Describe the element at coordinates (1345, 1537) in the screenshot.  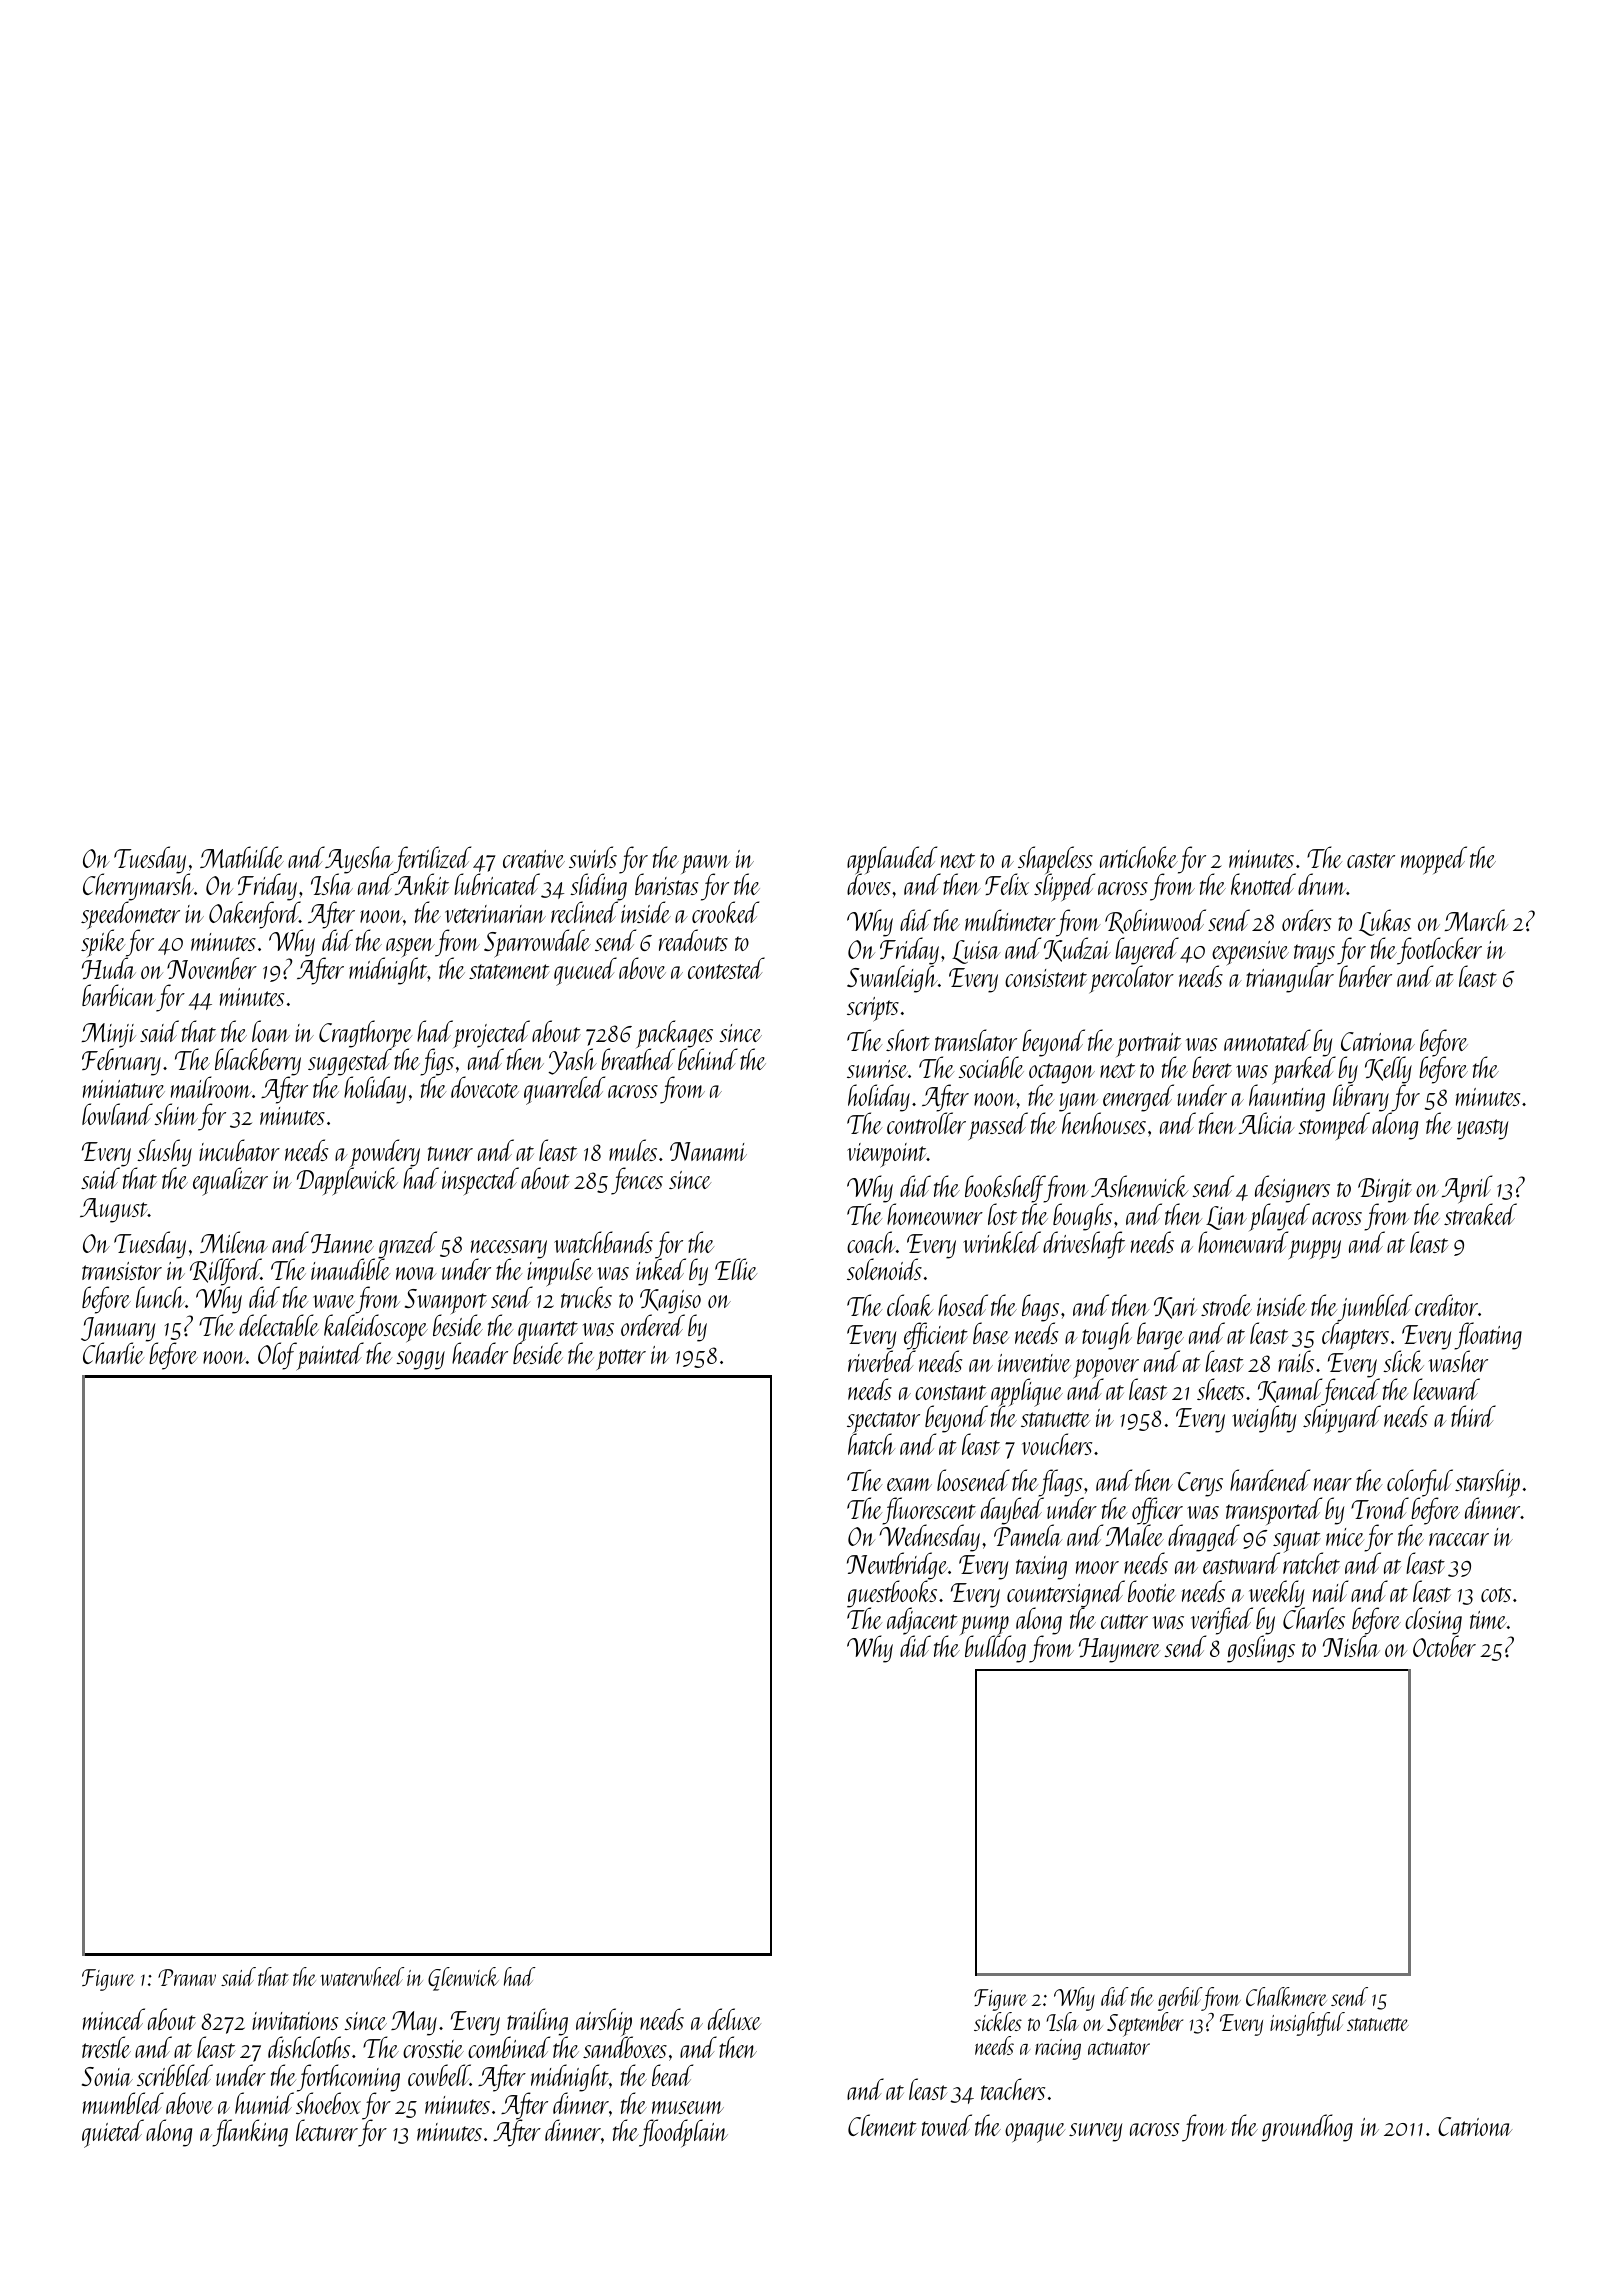
I see `mice` at that location.
